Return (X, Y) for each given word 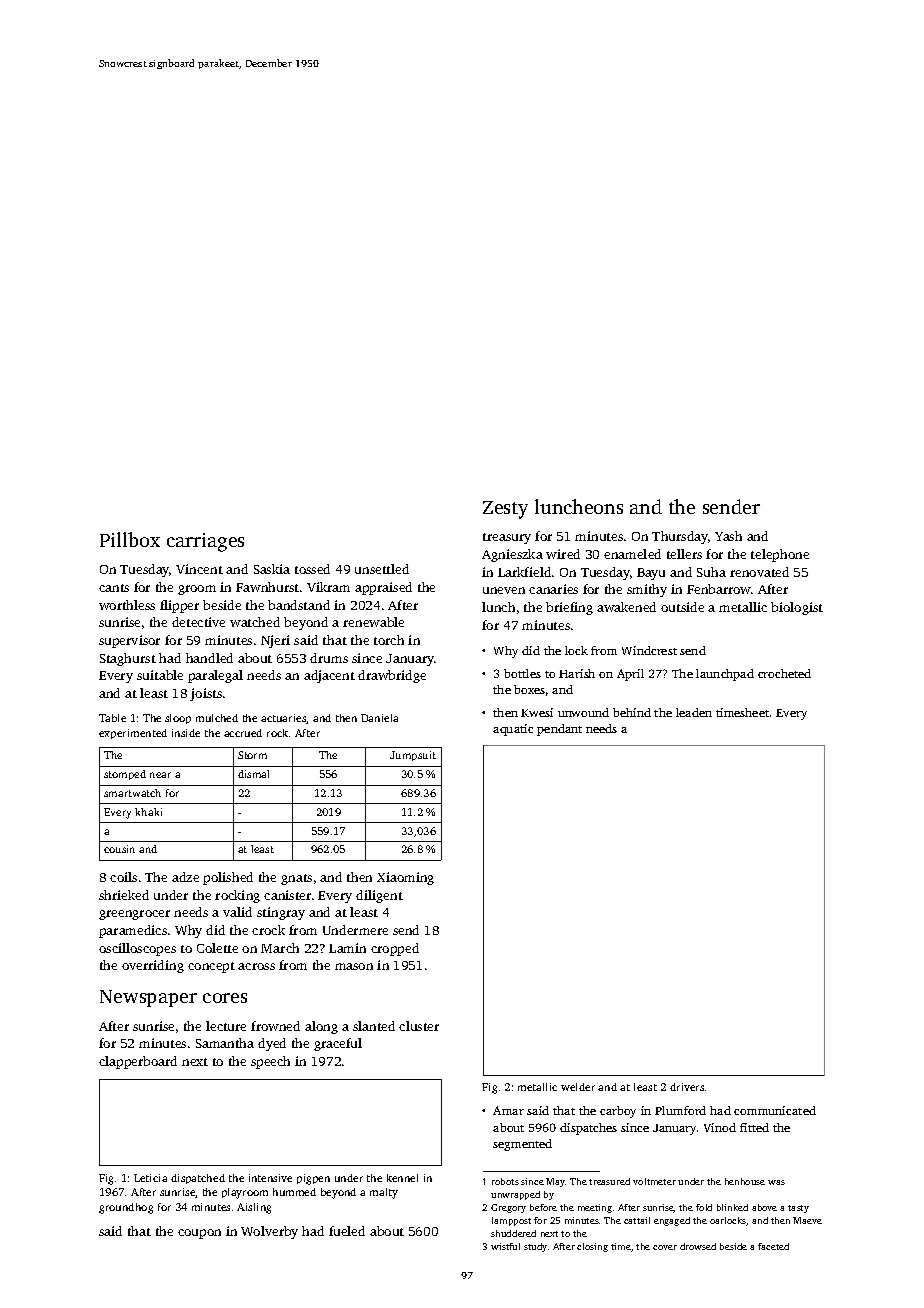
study (535, 1247)
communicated (775, 1110)
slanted (374, 1026)
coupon (199, 1234)
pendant (559, 730)
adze (185, 877)
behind (632, 712)
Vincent (199, 569)
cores (225, 998)
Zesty (505, 510)
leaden (694, 712)
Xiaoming (405, 878)
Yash (728, 536)
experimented (133, 734)
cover (665, 1247)
